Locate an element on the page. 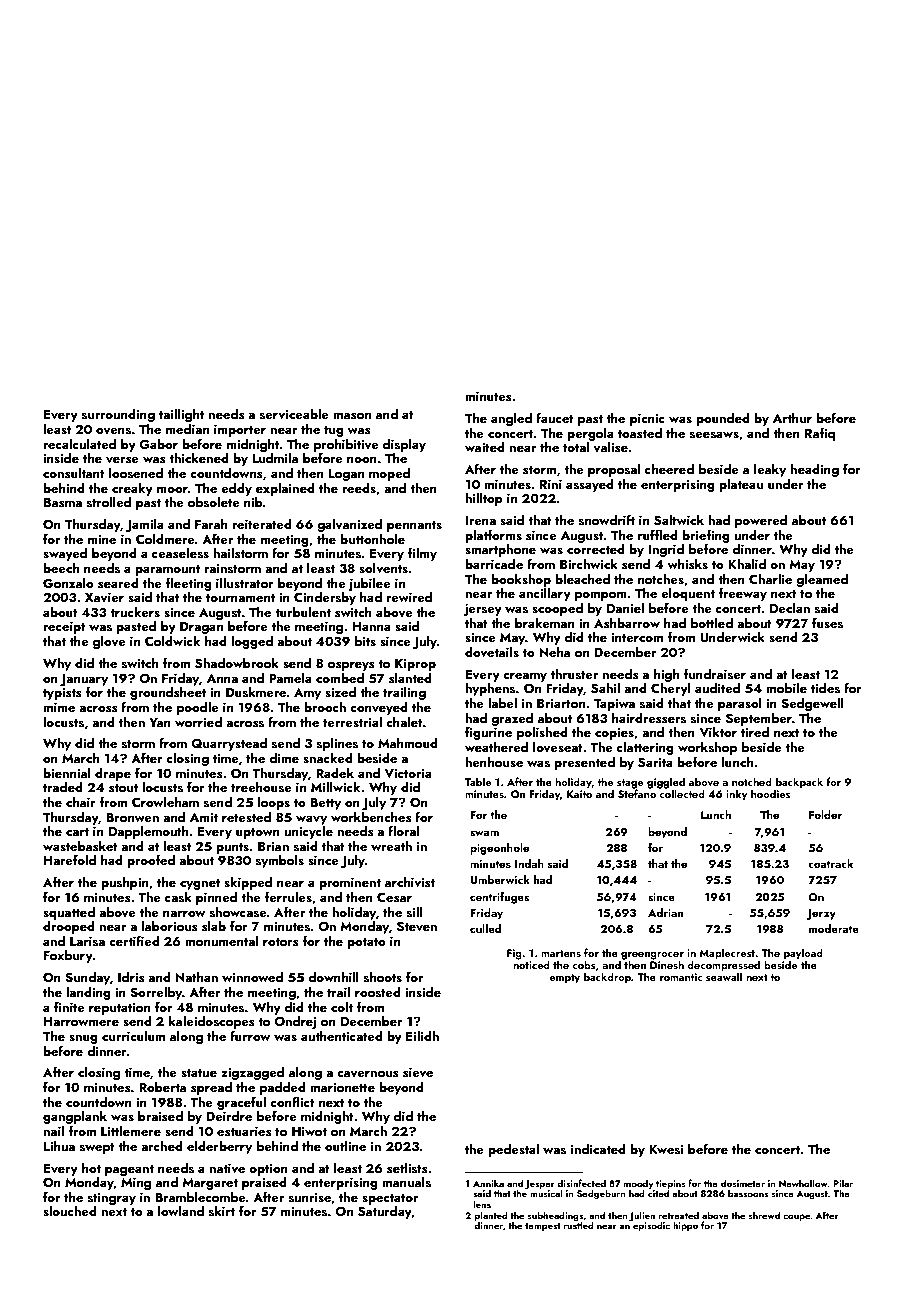  Arthur is located at coordinates (792, 418).
